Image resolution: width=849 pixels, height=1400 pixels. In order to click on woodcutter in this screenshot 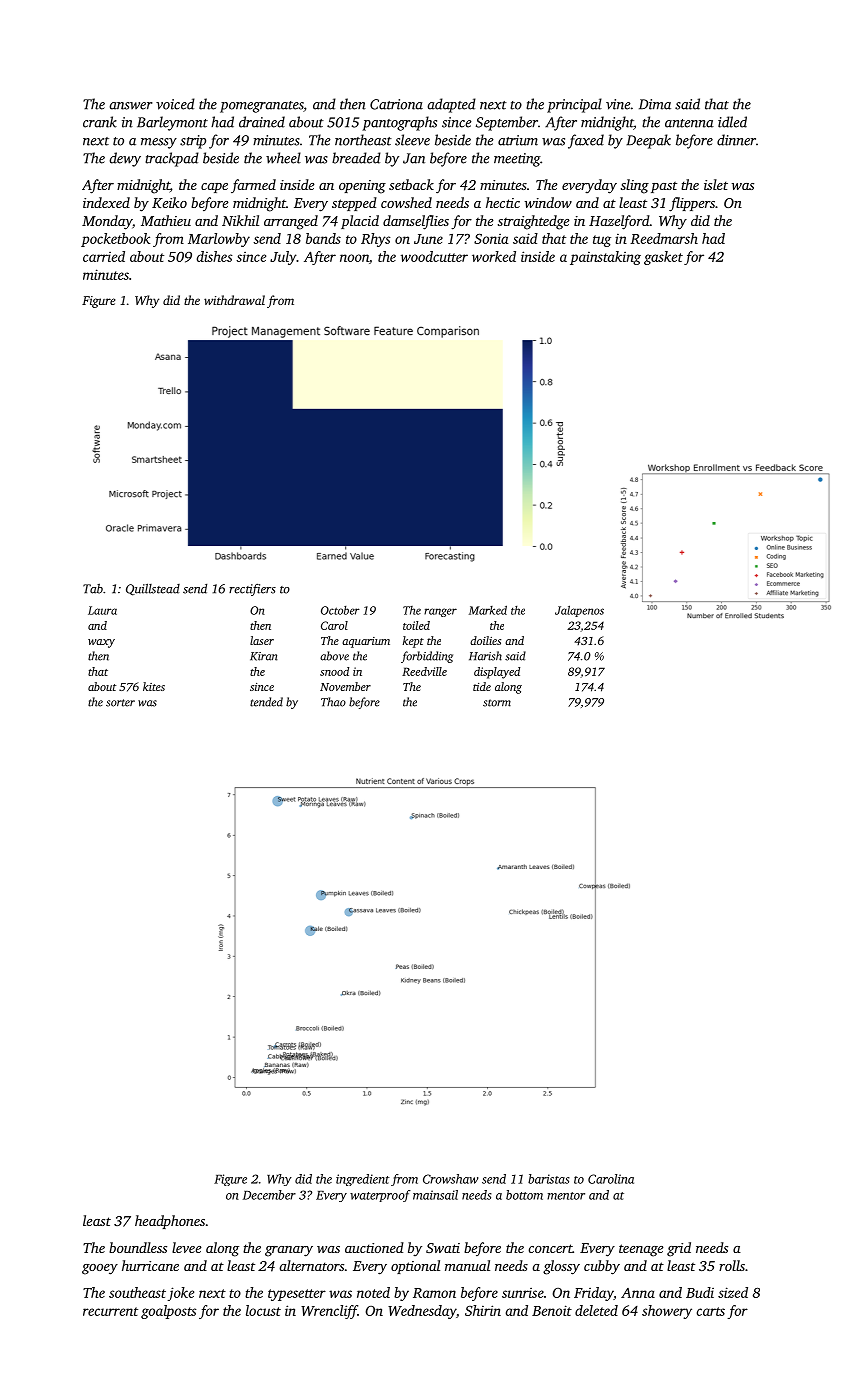, I will do `click(434, 256)`.
